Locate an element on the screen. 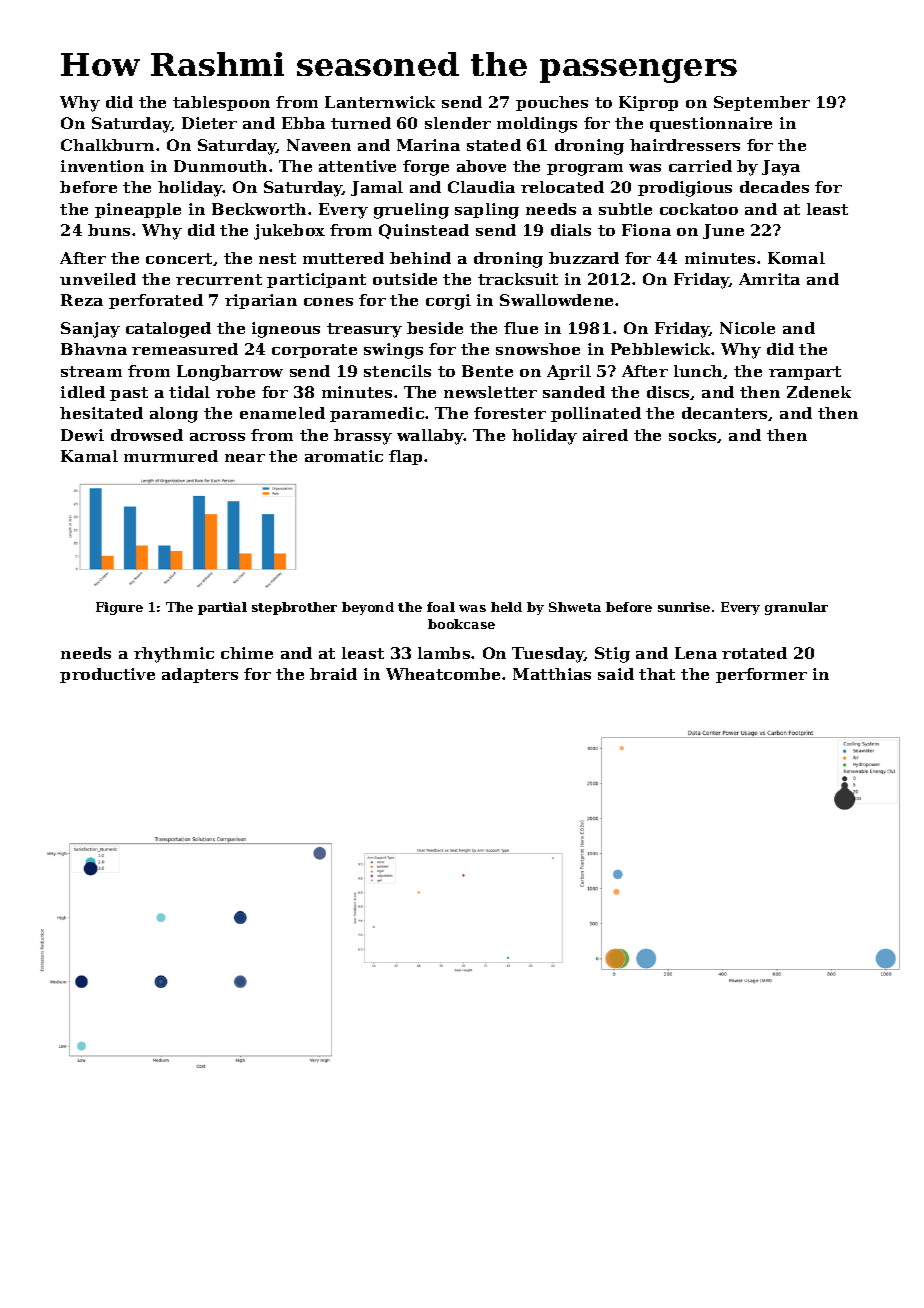 The width and height of the screenshot is (924, 1308). tracksuit is located at coordinates (518, 279).
